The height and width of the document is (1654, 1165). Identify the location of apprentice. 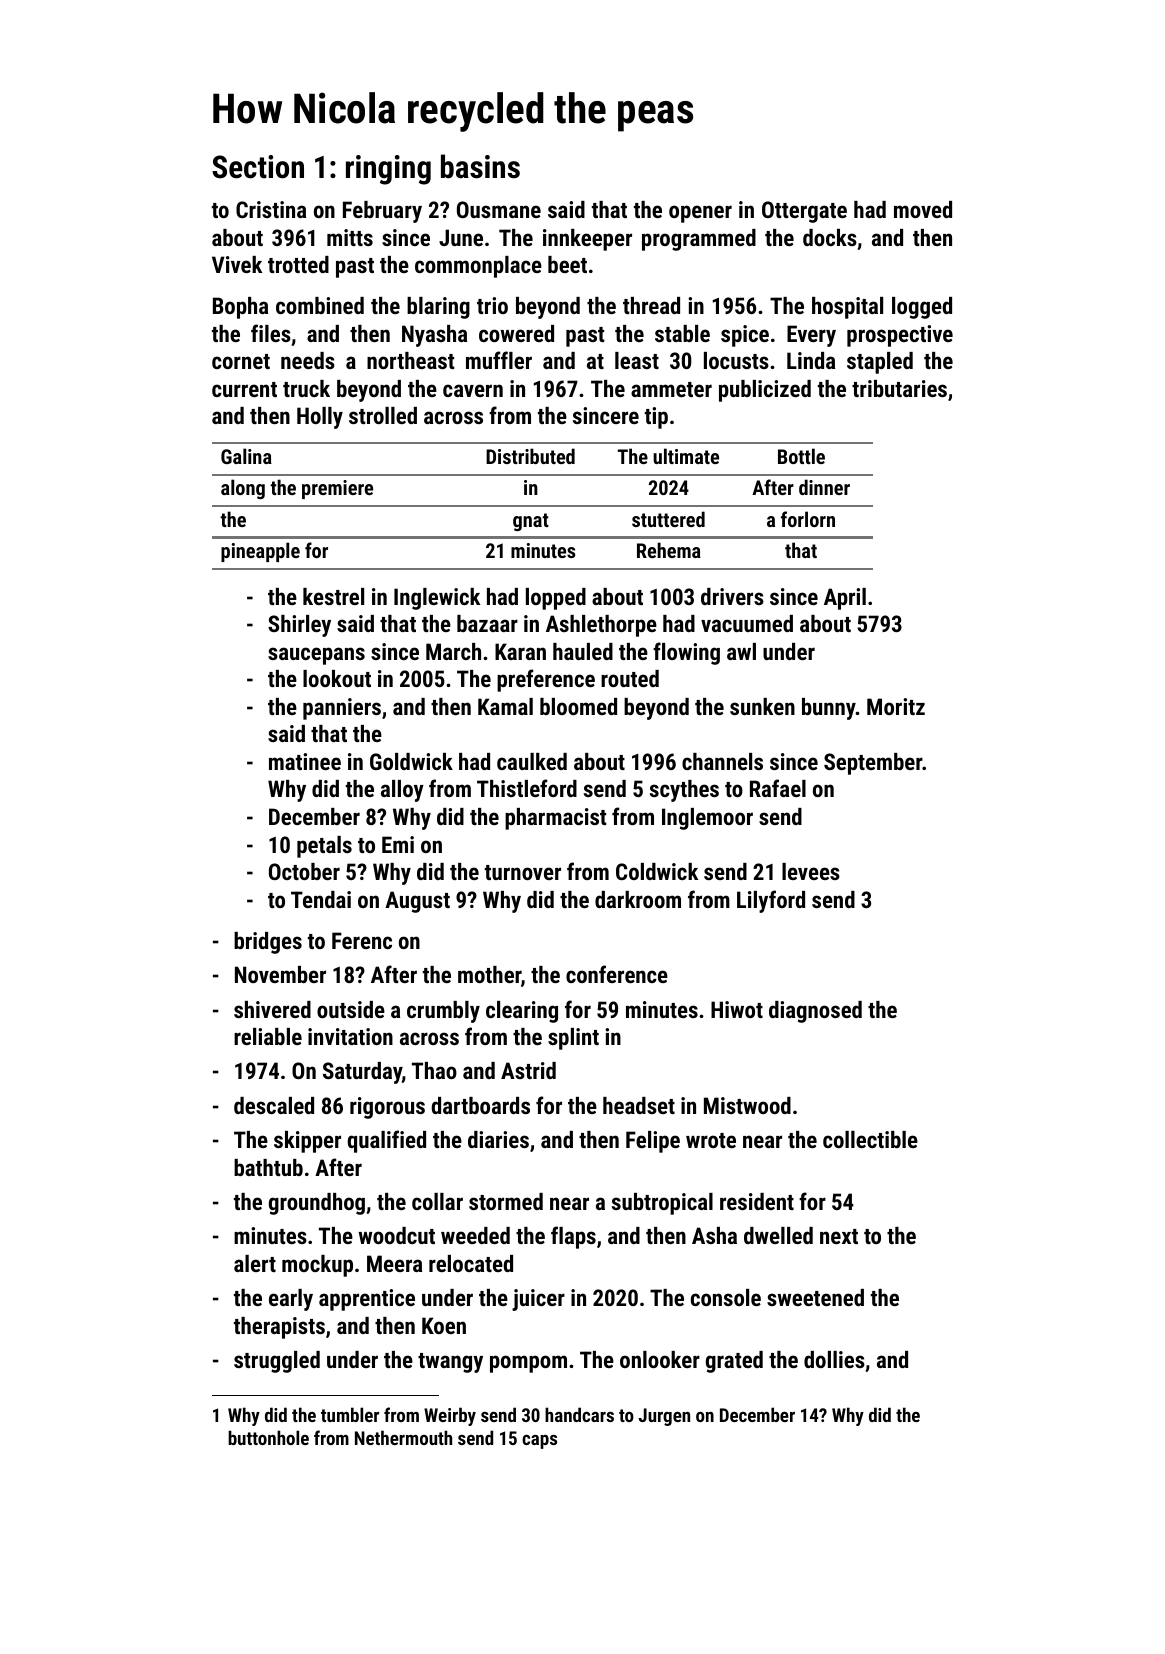
(367, 1300).
